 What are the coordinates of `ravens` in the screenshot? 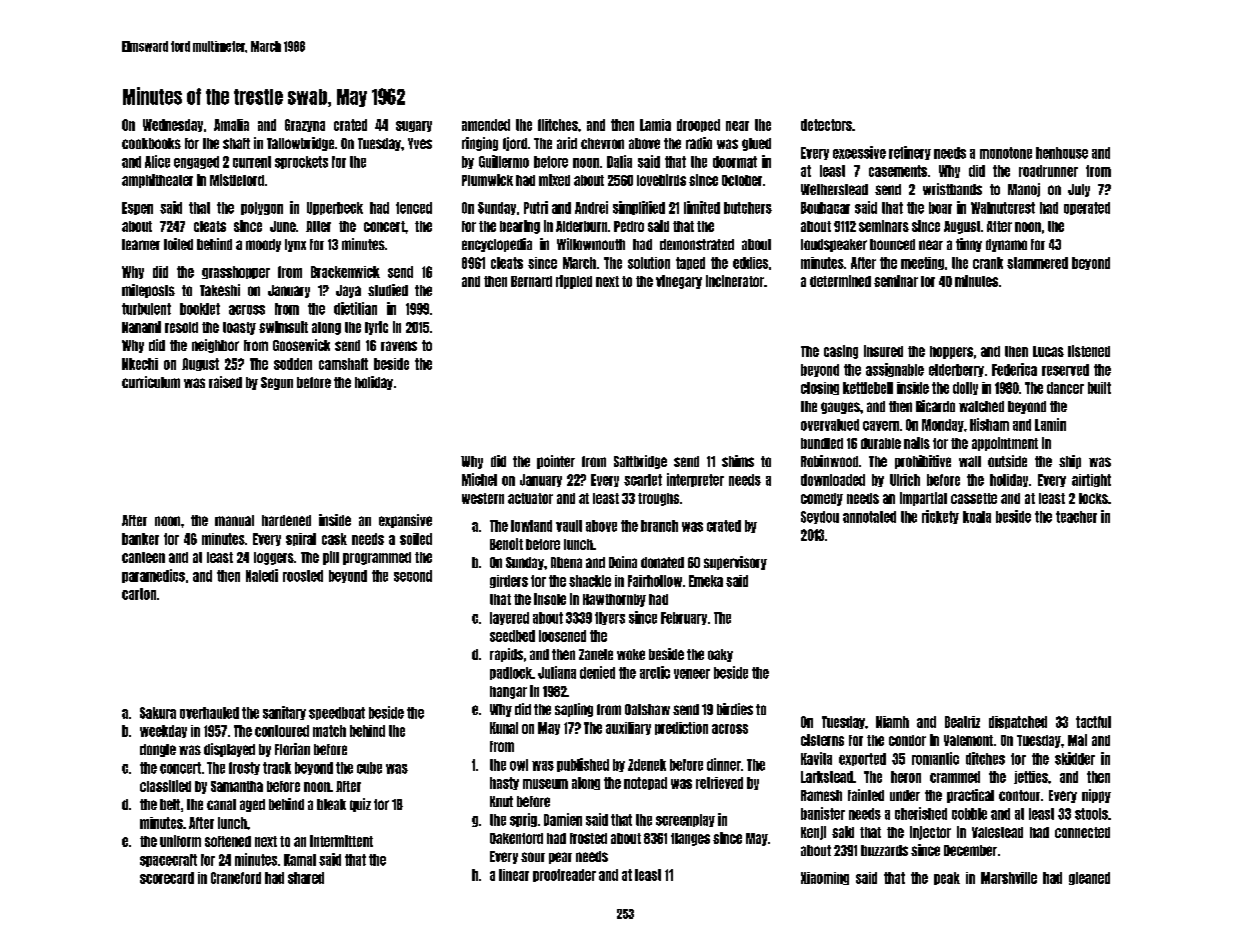 It's located at (399, 346).
